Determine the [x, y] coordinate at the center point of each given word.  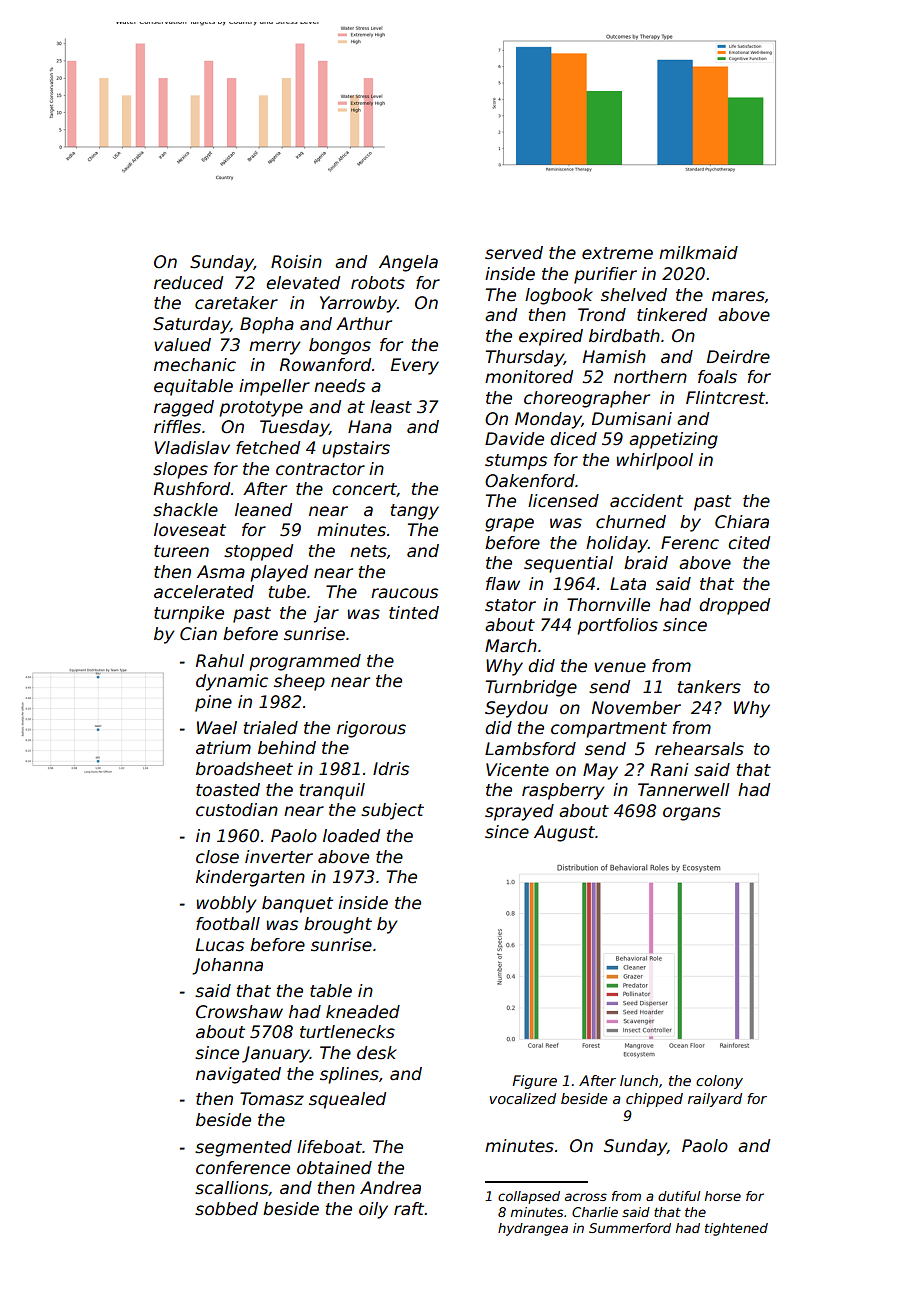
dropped [734, 606]
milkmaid [698, 253]
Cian [198, 634]
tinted [414, 613]
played [279, 573]
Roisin [296, 262]
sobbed [226, 1209]
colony [719, 1082]
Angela [408, 263]
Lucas [220, 945]
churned [631, 522]
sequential [568, 564]
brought [338, 925]
